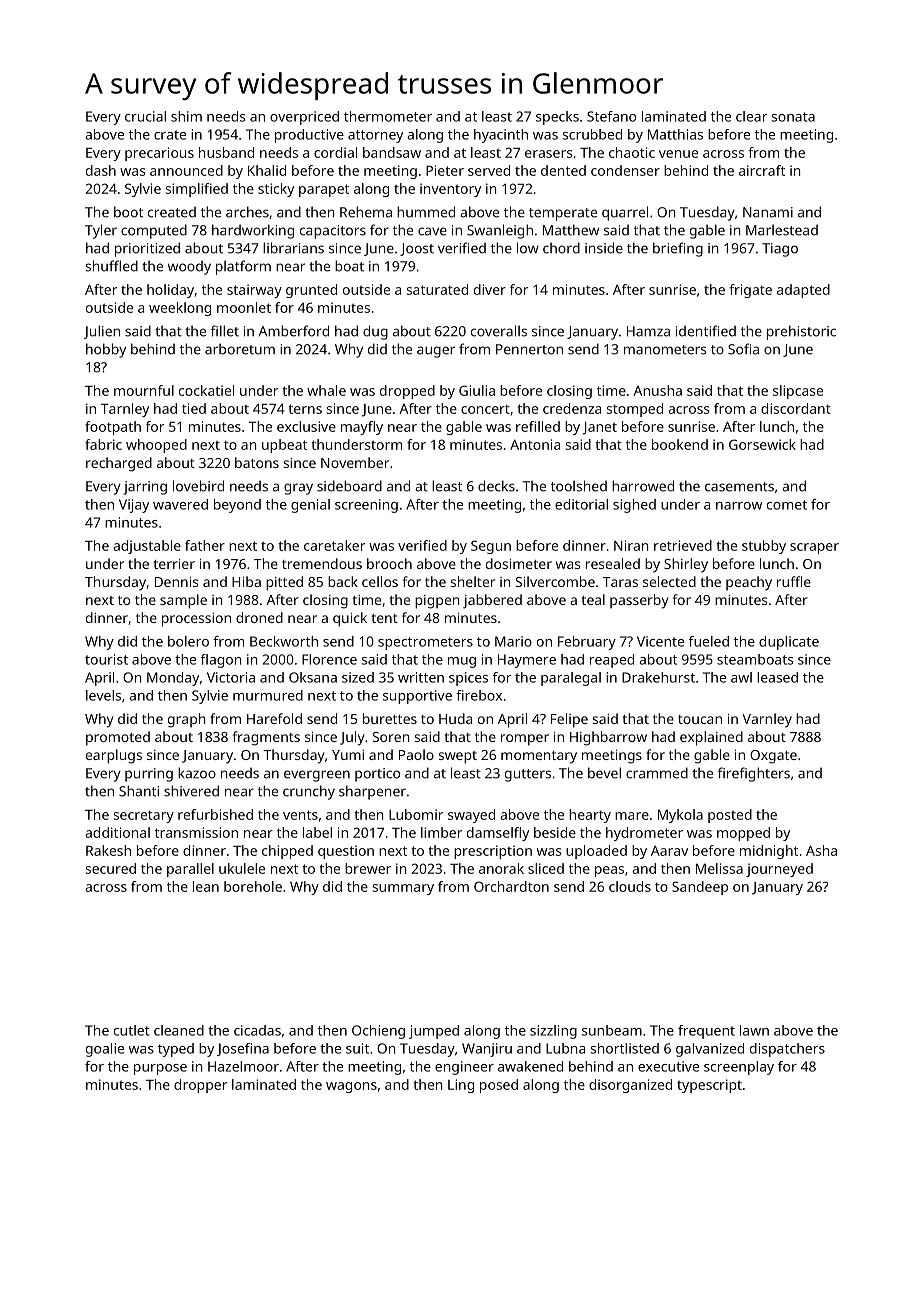 This screenshot has height=1308, width=924. Describe the element at coordinates (243, 1066) in the screenshot. I see `Hazelmoor` at that location.
